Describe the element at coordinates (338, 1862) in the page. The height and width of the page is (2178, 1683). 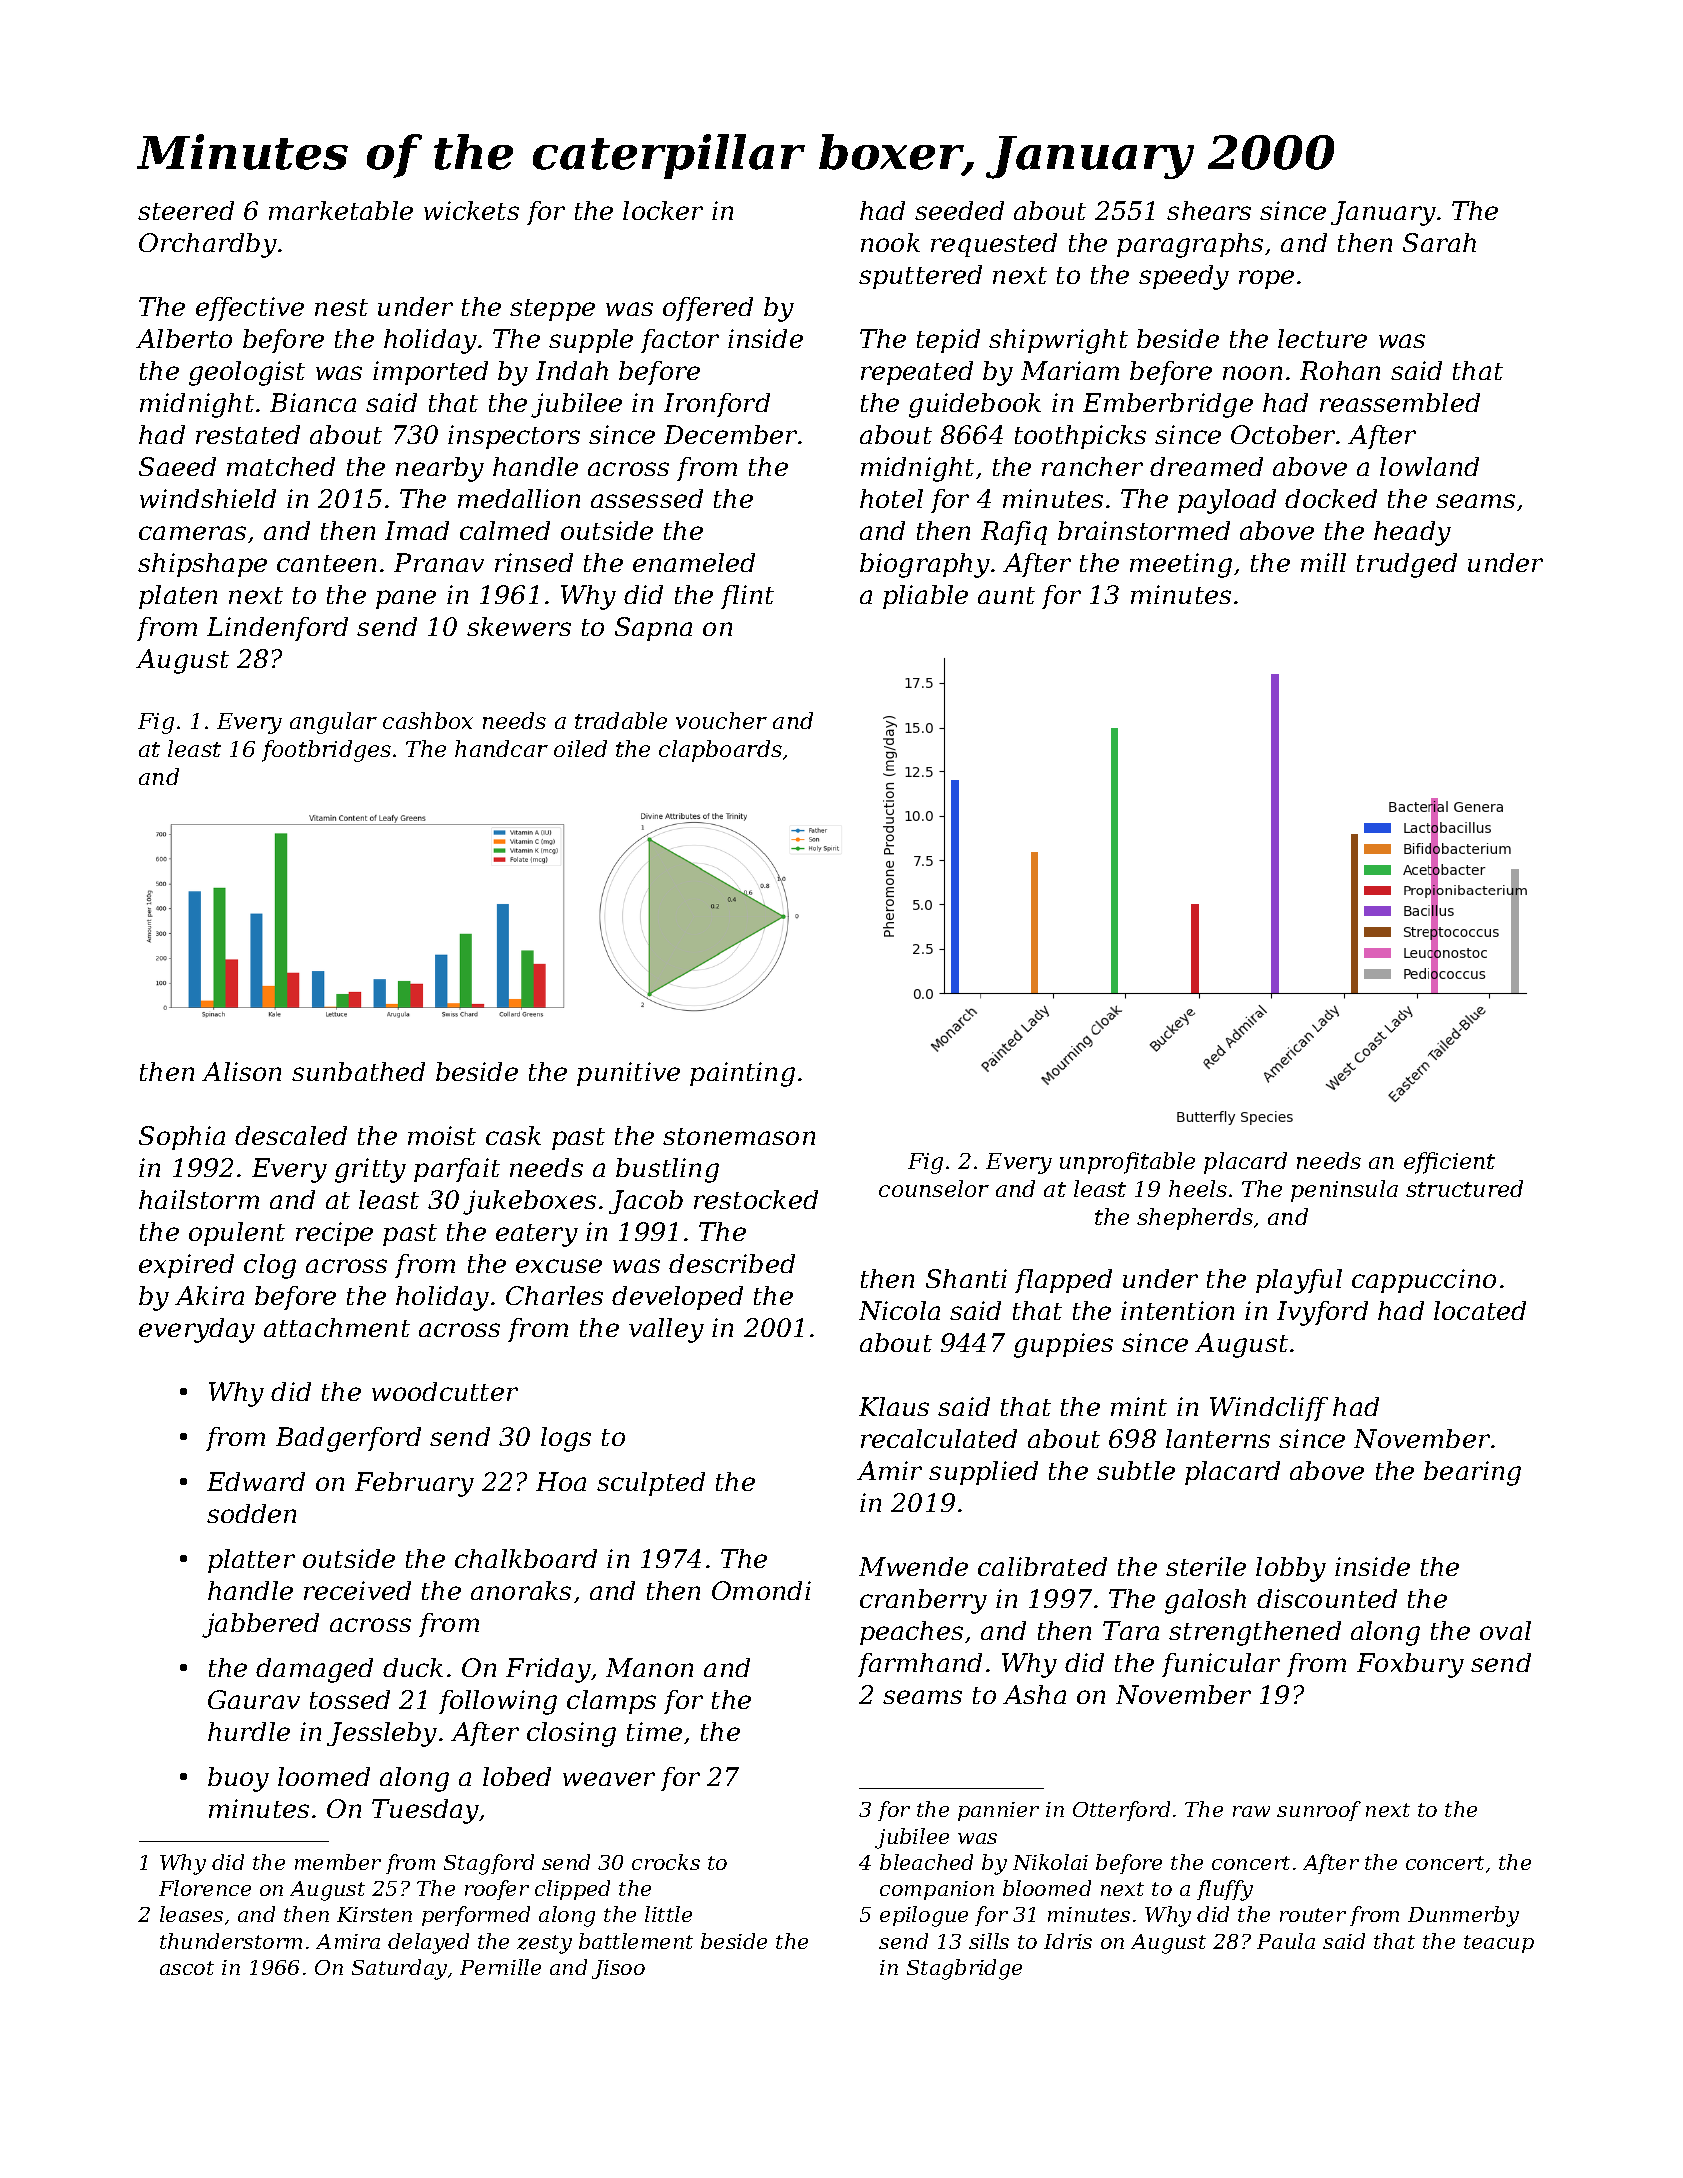
I see `member` at that location.
